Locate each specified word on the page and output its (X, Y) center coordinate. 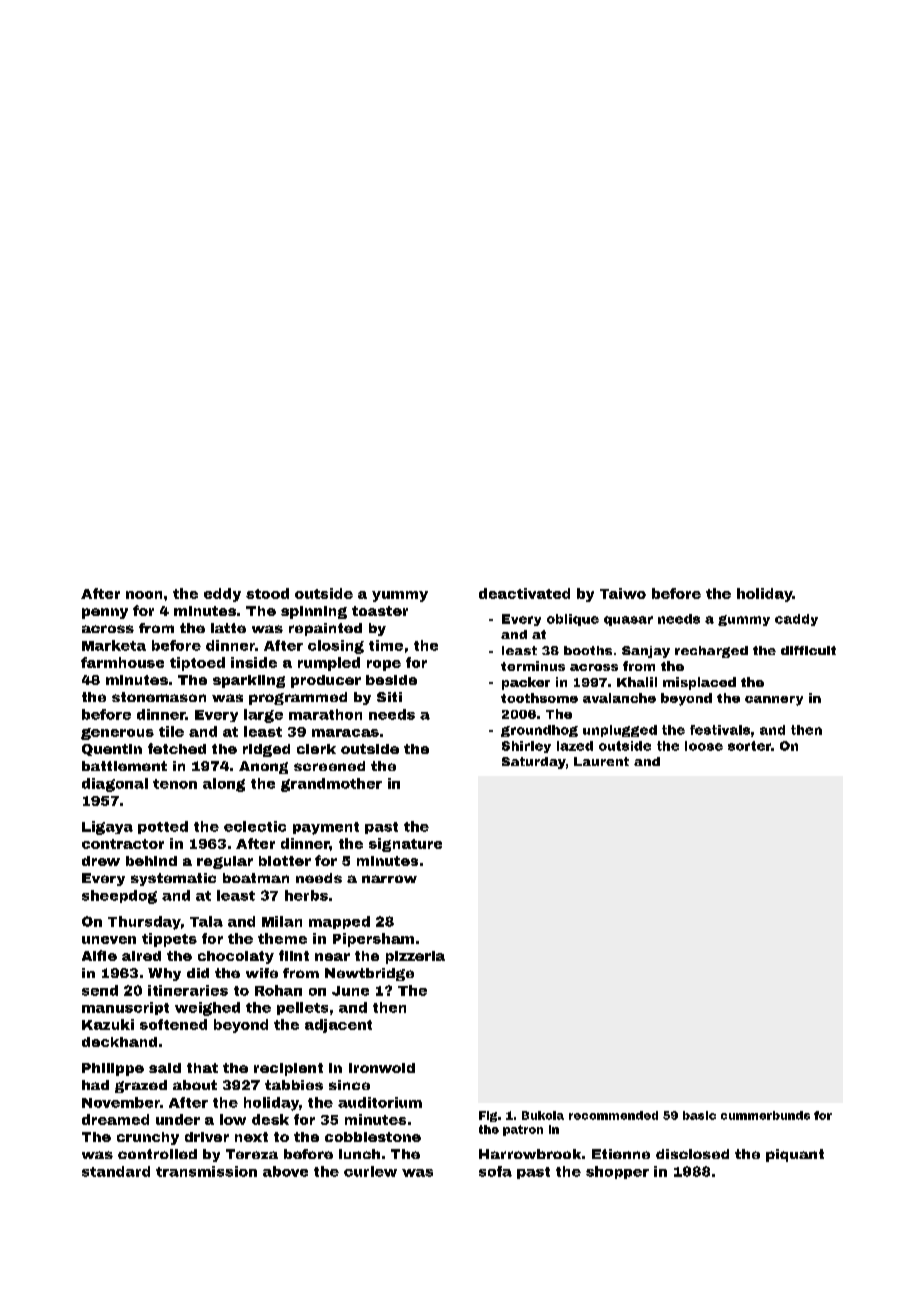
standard (116, 1171)
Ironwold (382, 1068)
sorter (749, 746)
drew (101, 861)
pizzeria (415, 957)
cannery (774, 701)
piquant (795, 1155)
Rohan (278, 990)
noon (144, 595)
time (386, 645)
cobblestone (373, 1137)
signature (405, 845)
